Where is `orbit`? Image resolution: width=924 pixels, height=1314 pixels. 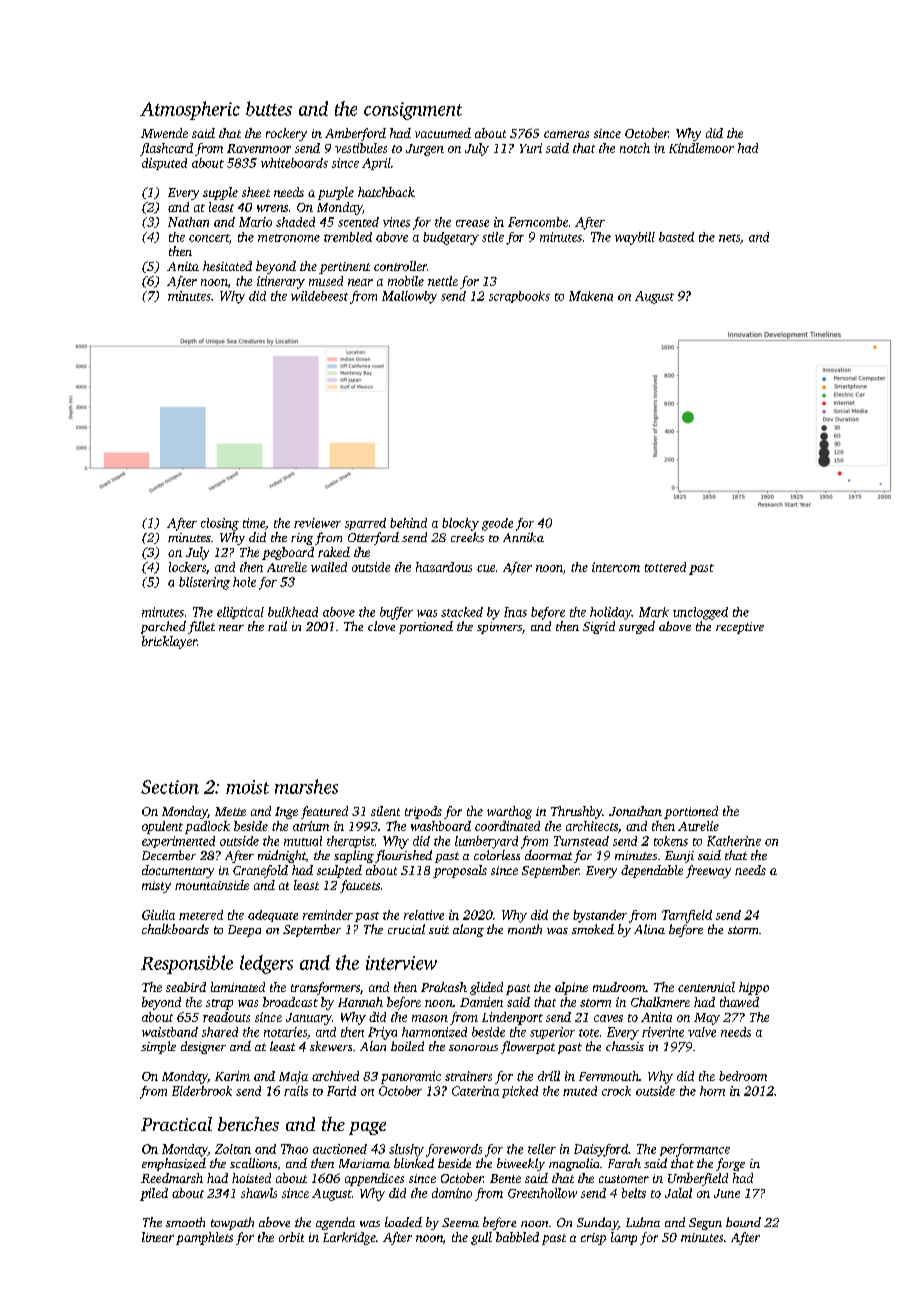
orbit is located at coordinates (291, 1237).
